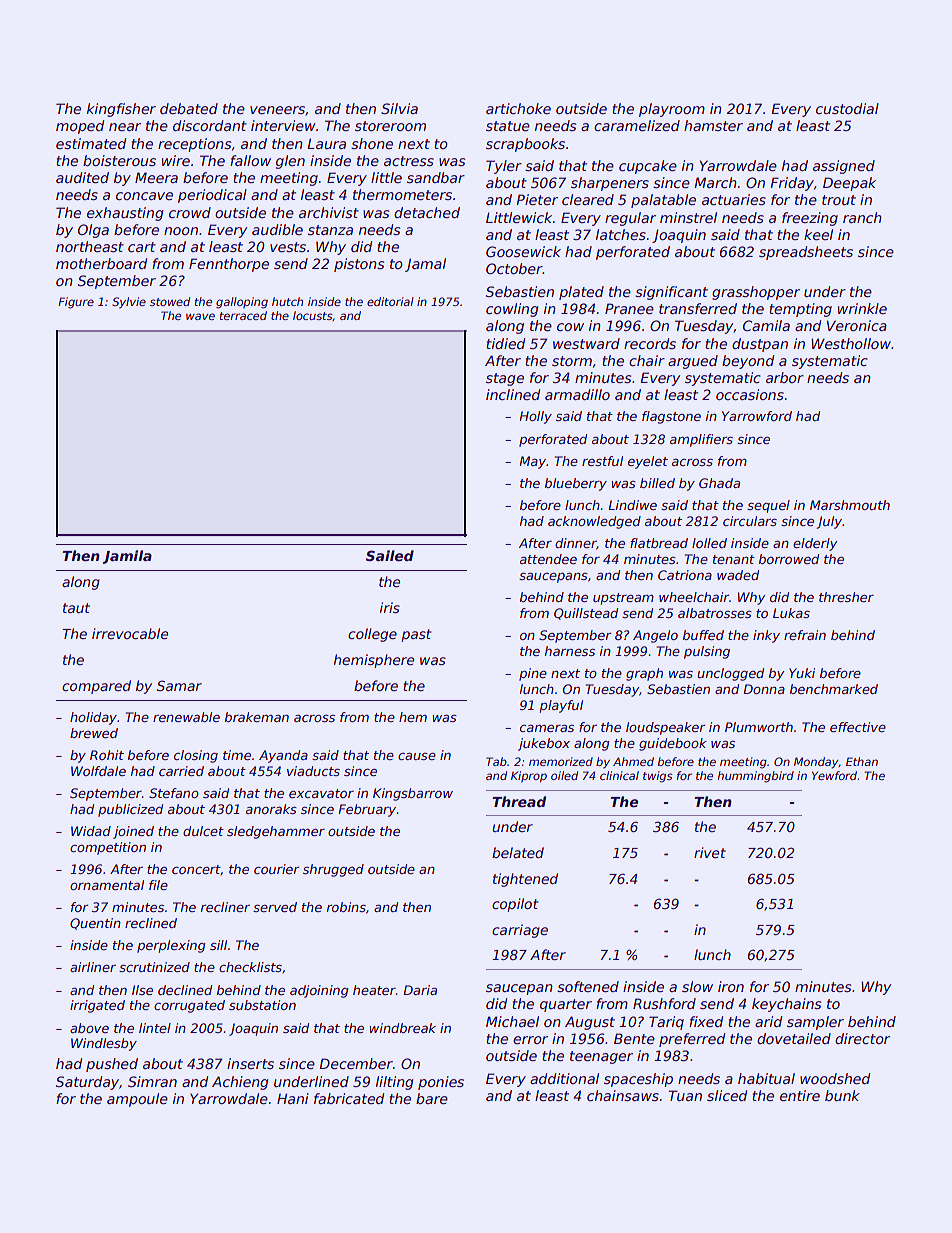 The image size is (952, 1233). What do you see at coordinates (399, 108) in the document?
I see `Silvia` at bounding box center [399, 108].
